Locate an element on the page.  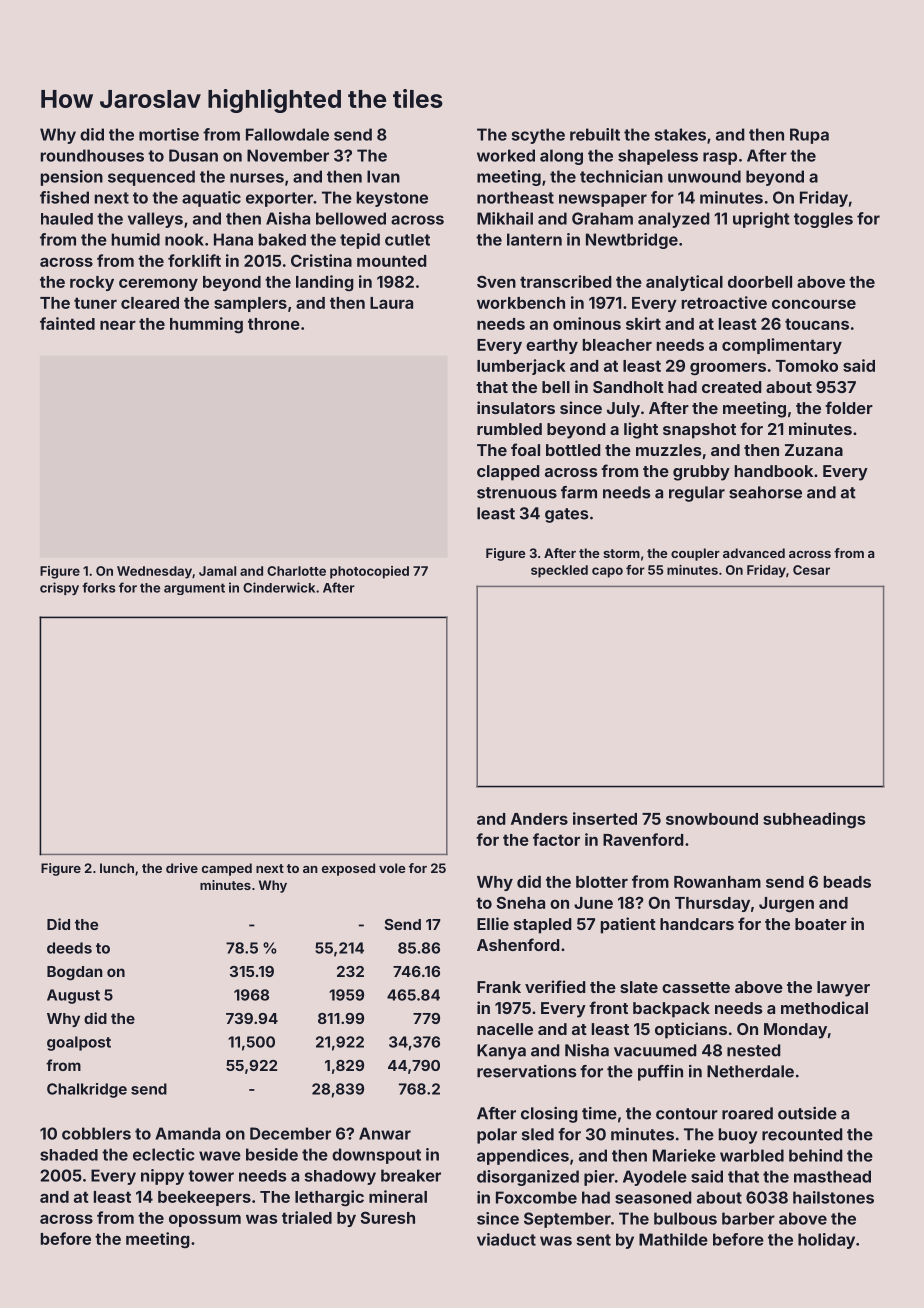
scythe is located at coordinates (538, 136).
